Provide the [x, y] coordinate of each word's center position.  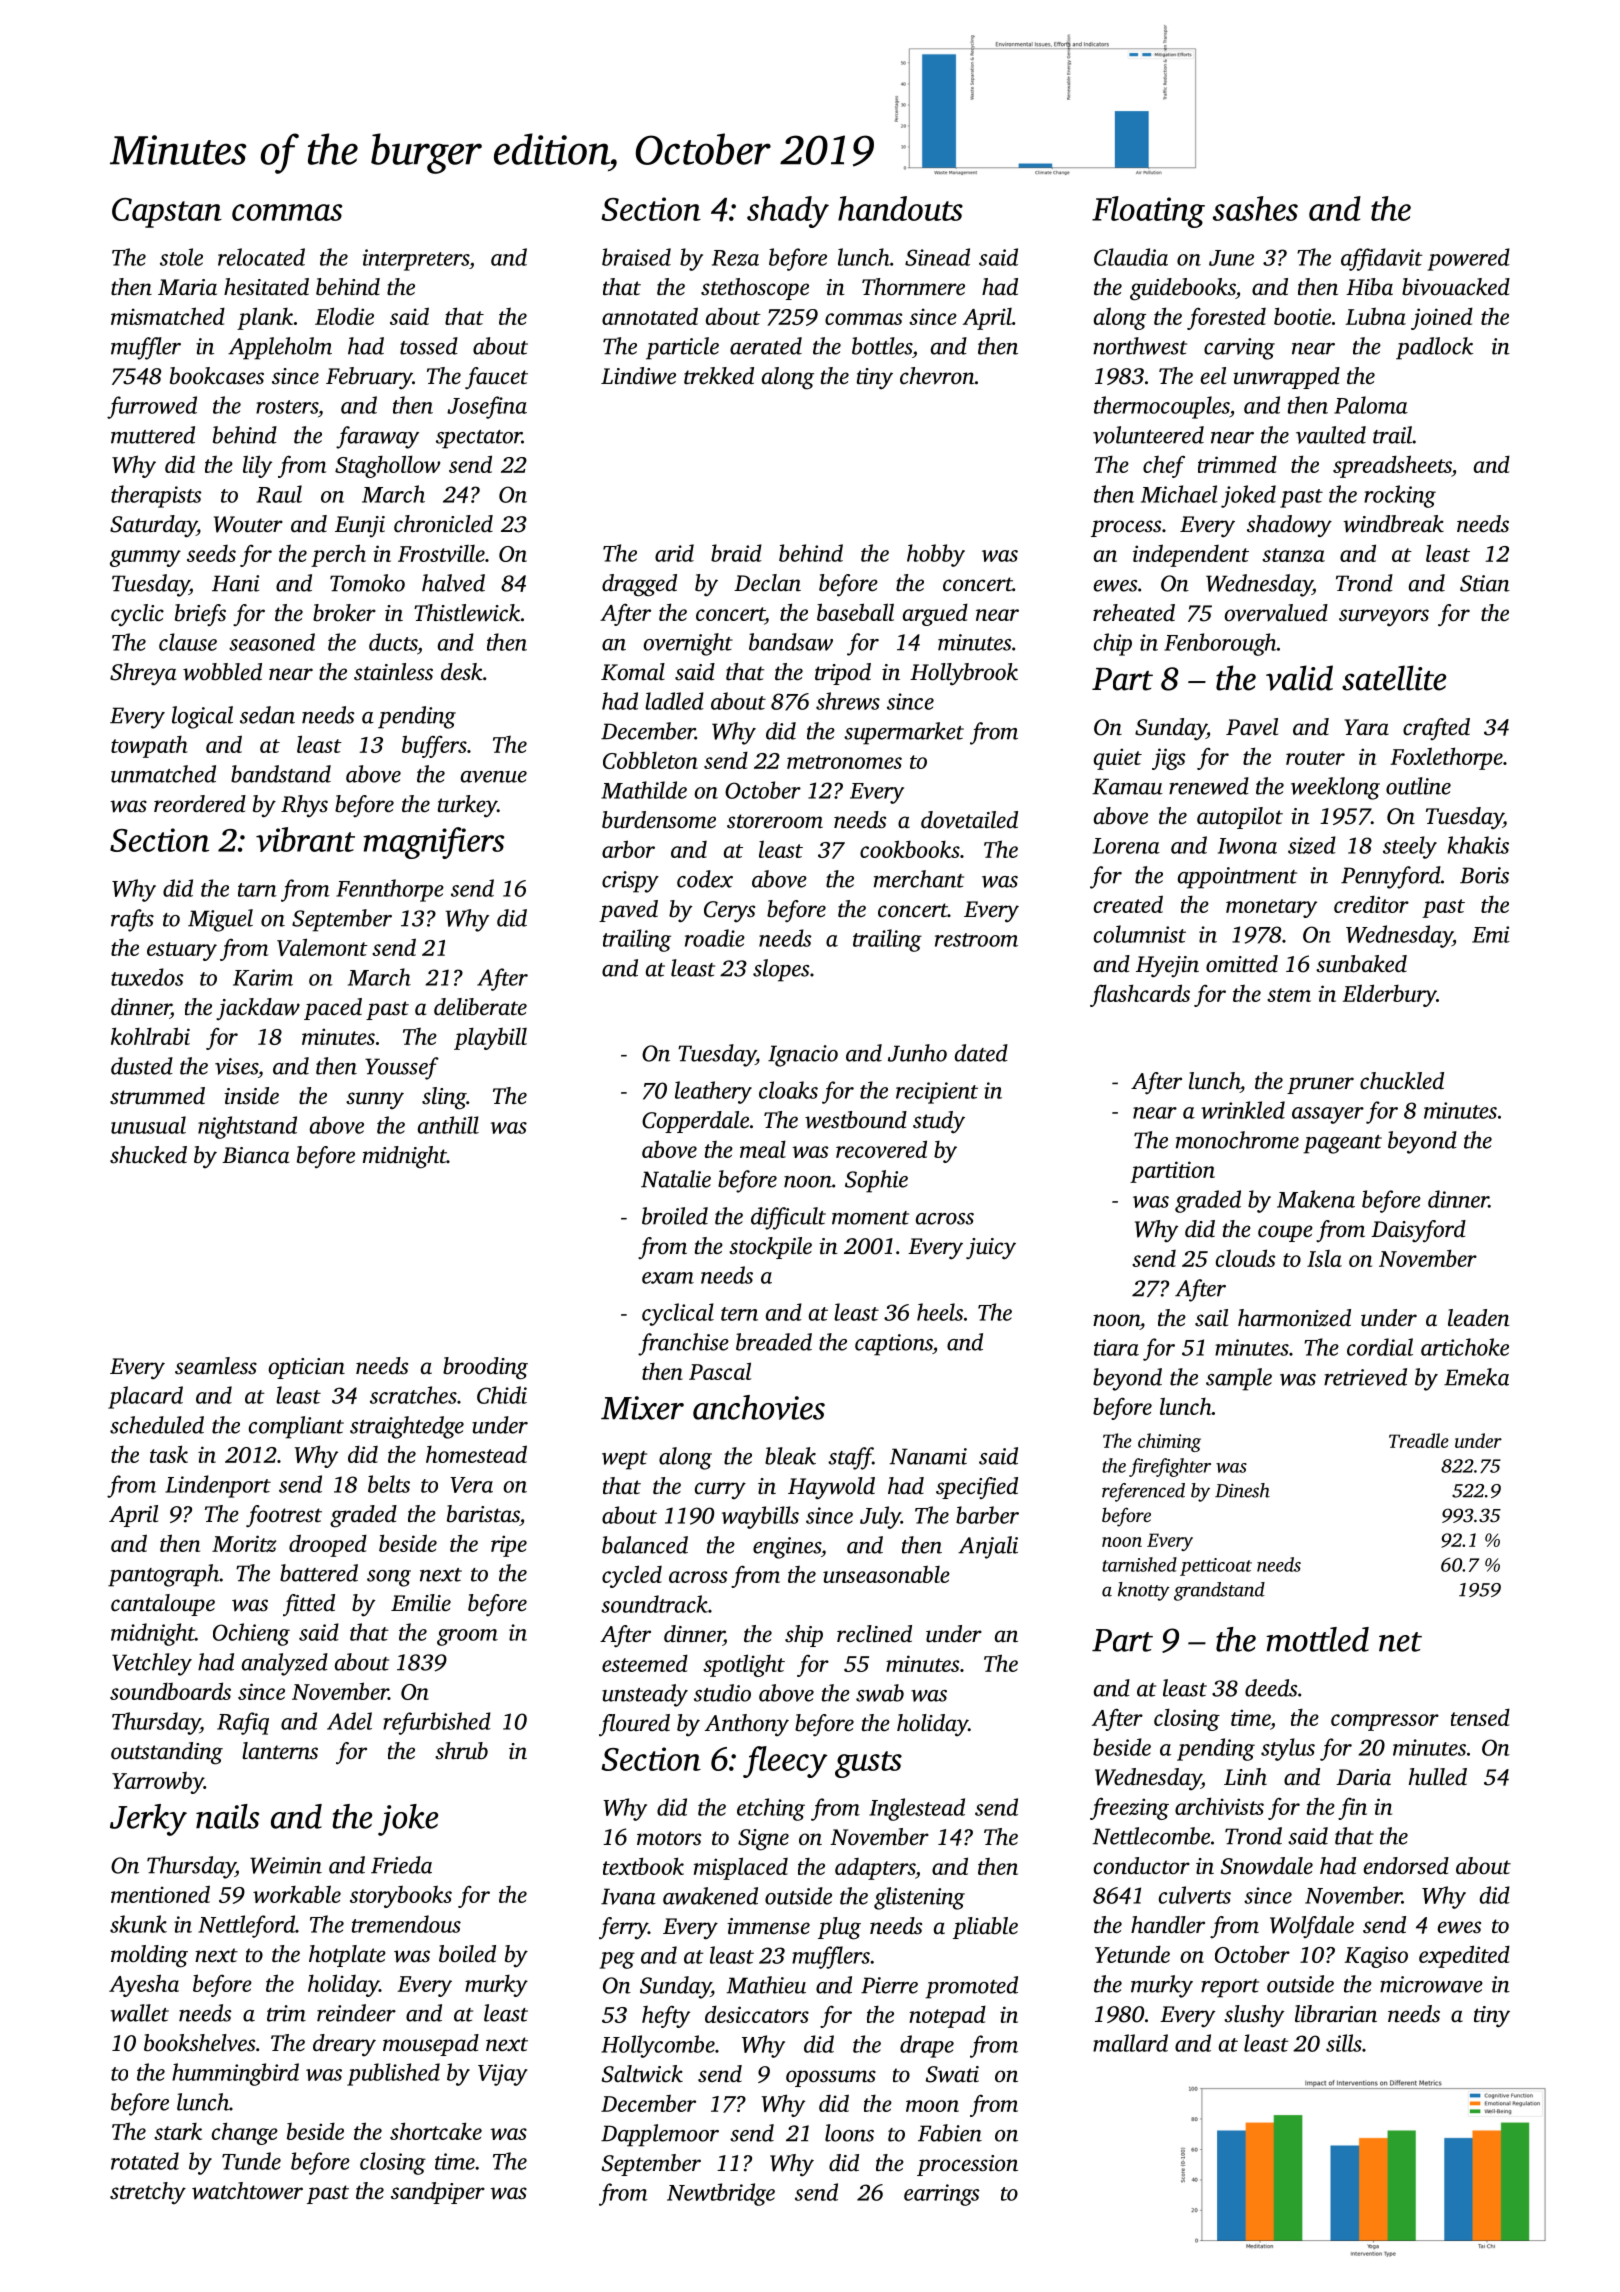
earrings [942, 2195]
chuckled [1402, 1081]
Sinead [937, 257]
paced [333, 1009]
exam [668, 1278]
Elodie [344, 316]
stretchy [148, 2193]
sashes [1255, 208]
